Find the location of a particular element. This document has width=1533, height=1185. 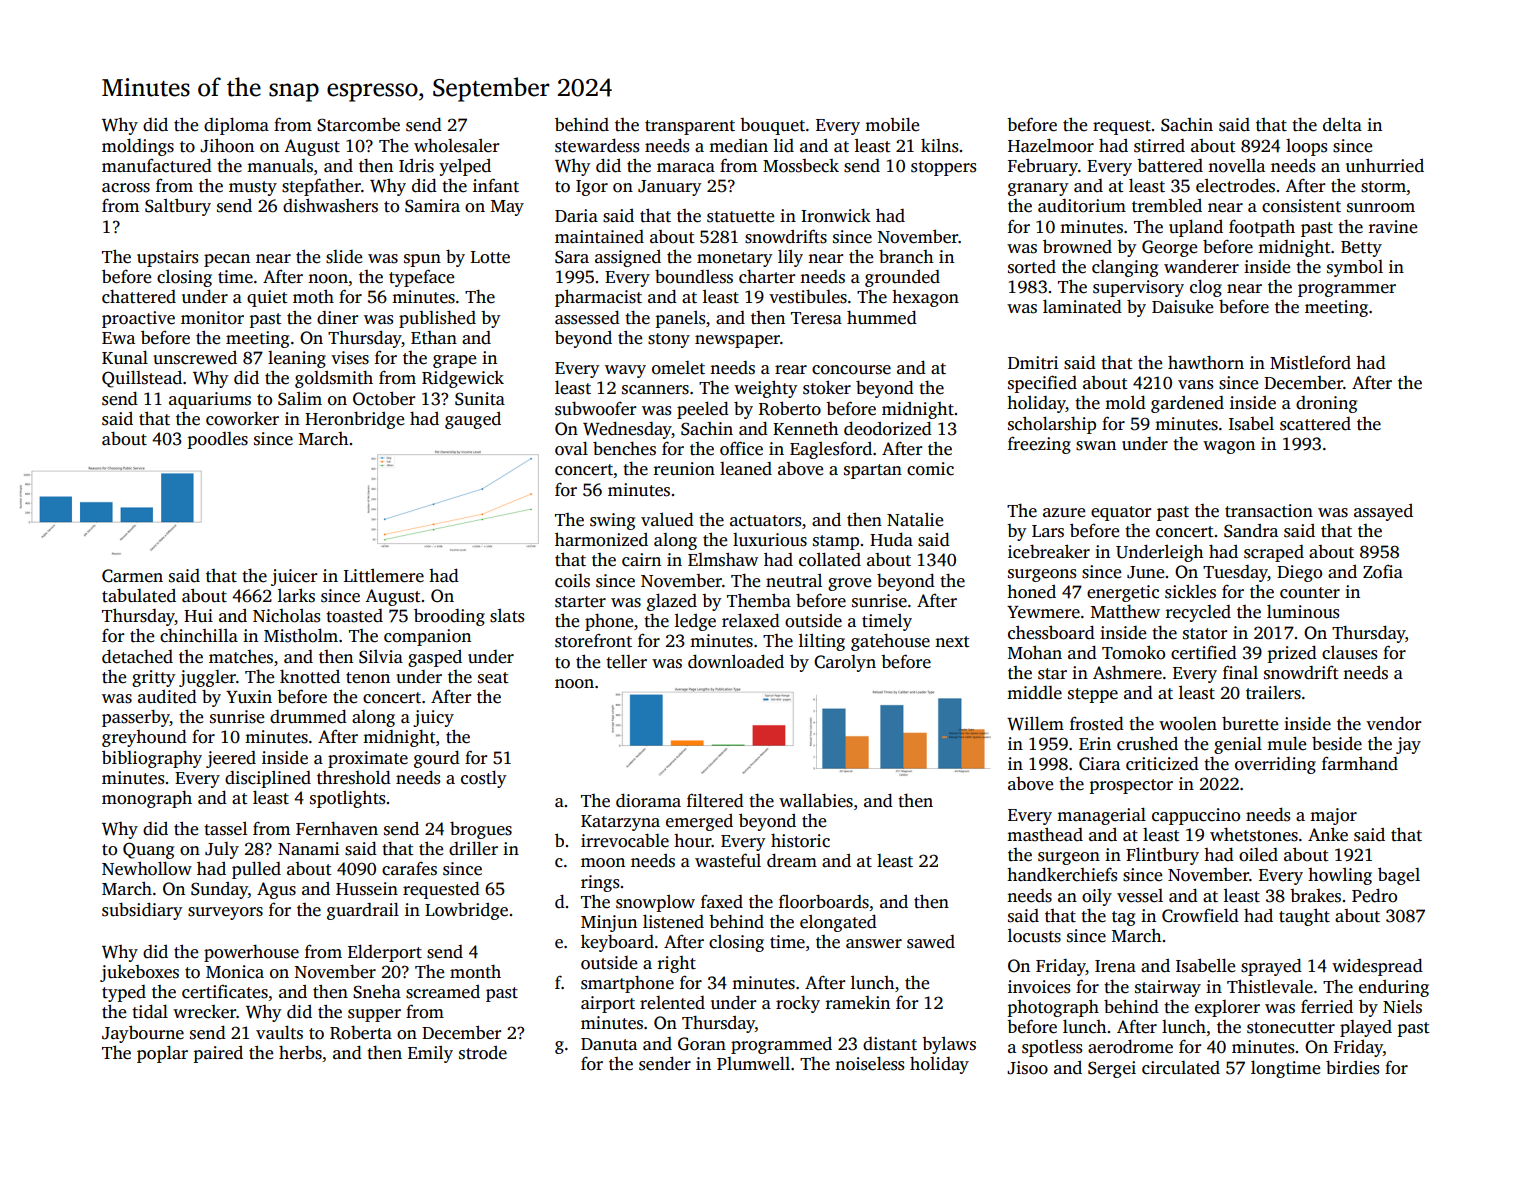

droning is located at coordinates (1326, 404).
